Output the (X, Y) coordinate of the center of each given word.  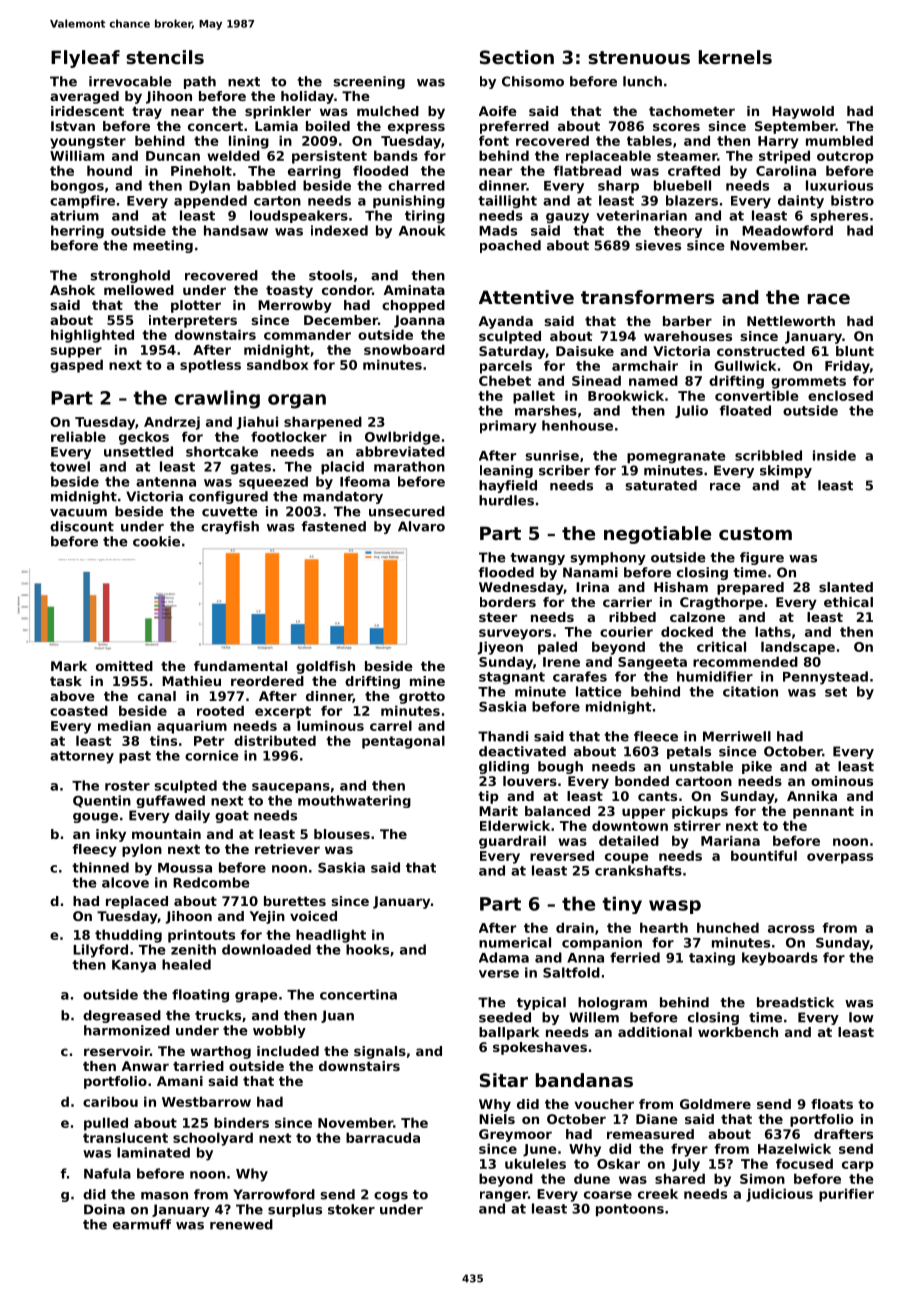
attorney (82, 757)
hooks (367, 949)
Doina (104, 1209)
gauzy (567, 218)
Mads (498, 230)
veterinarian (641, 215)
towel (70, 466)
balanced (557, 811)
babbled (266, 185)
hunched (728, 927)
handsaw (236, 230)
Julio (691, 411)
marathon (409, 466)
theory (678, 231)
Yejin (267, 917)
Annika (812, 796)
